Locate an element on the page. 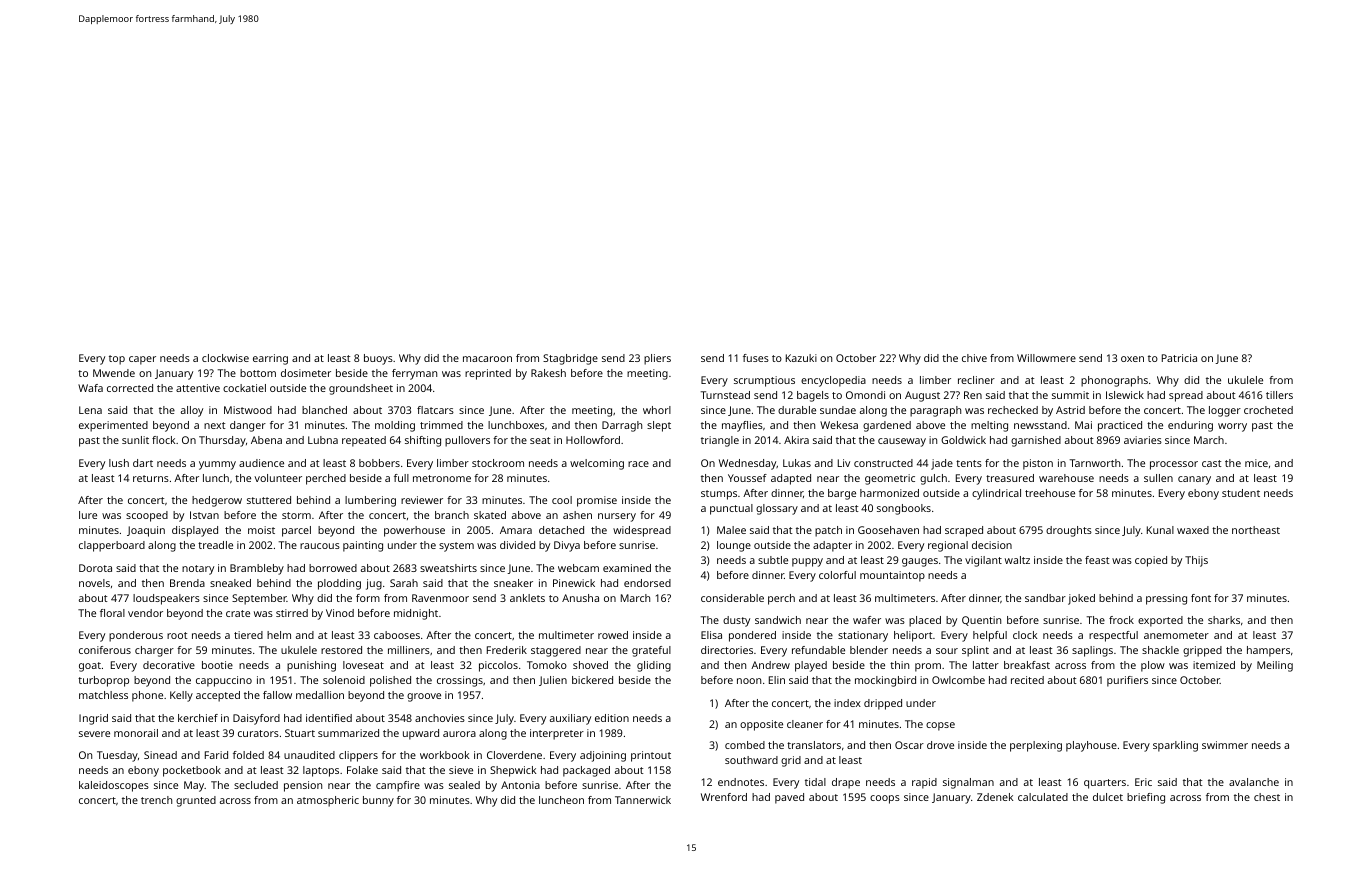  sandbar is located at coordinates (1045, 598).
